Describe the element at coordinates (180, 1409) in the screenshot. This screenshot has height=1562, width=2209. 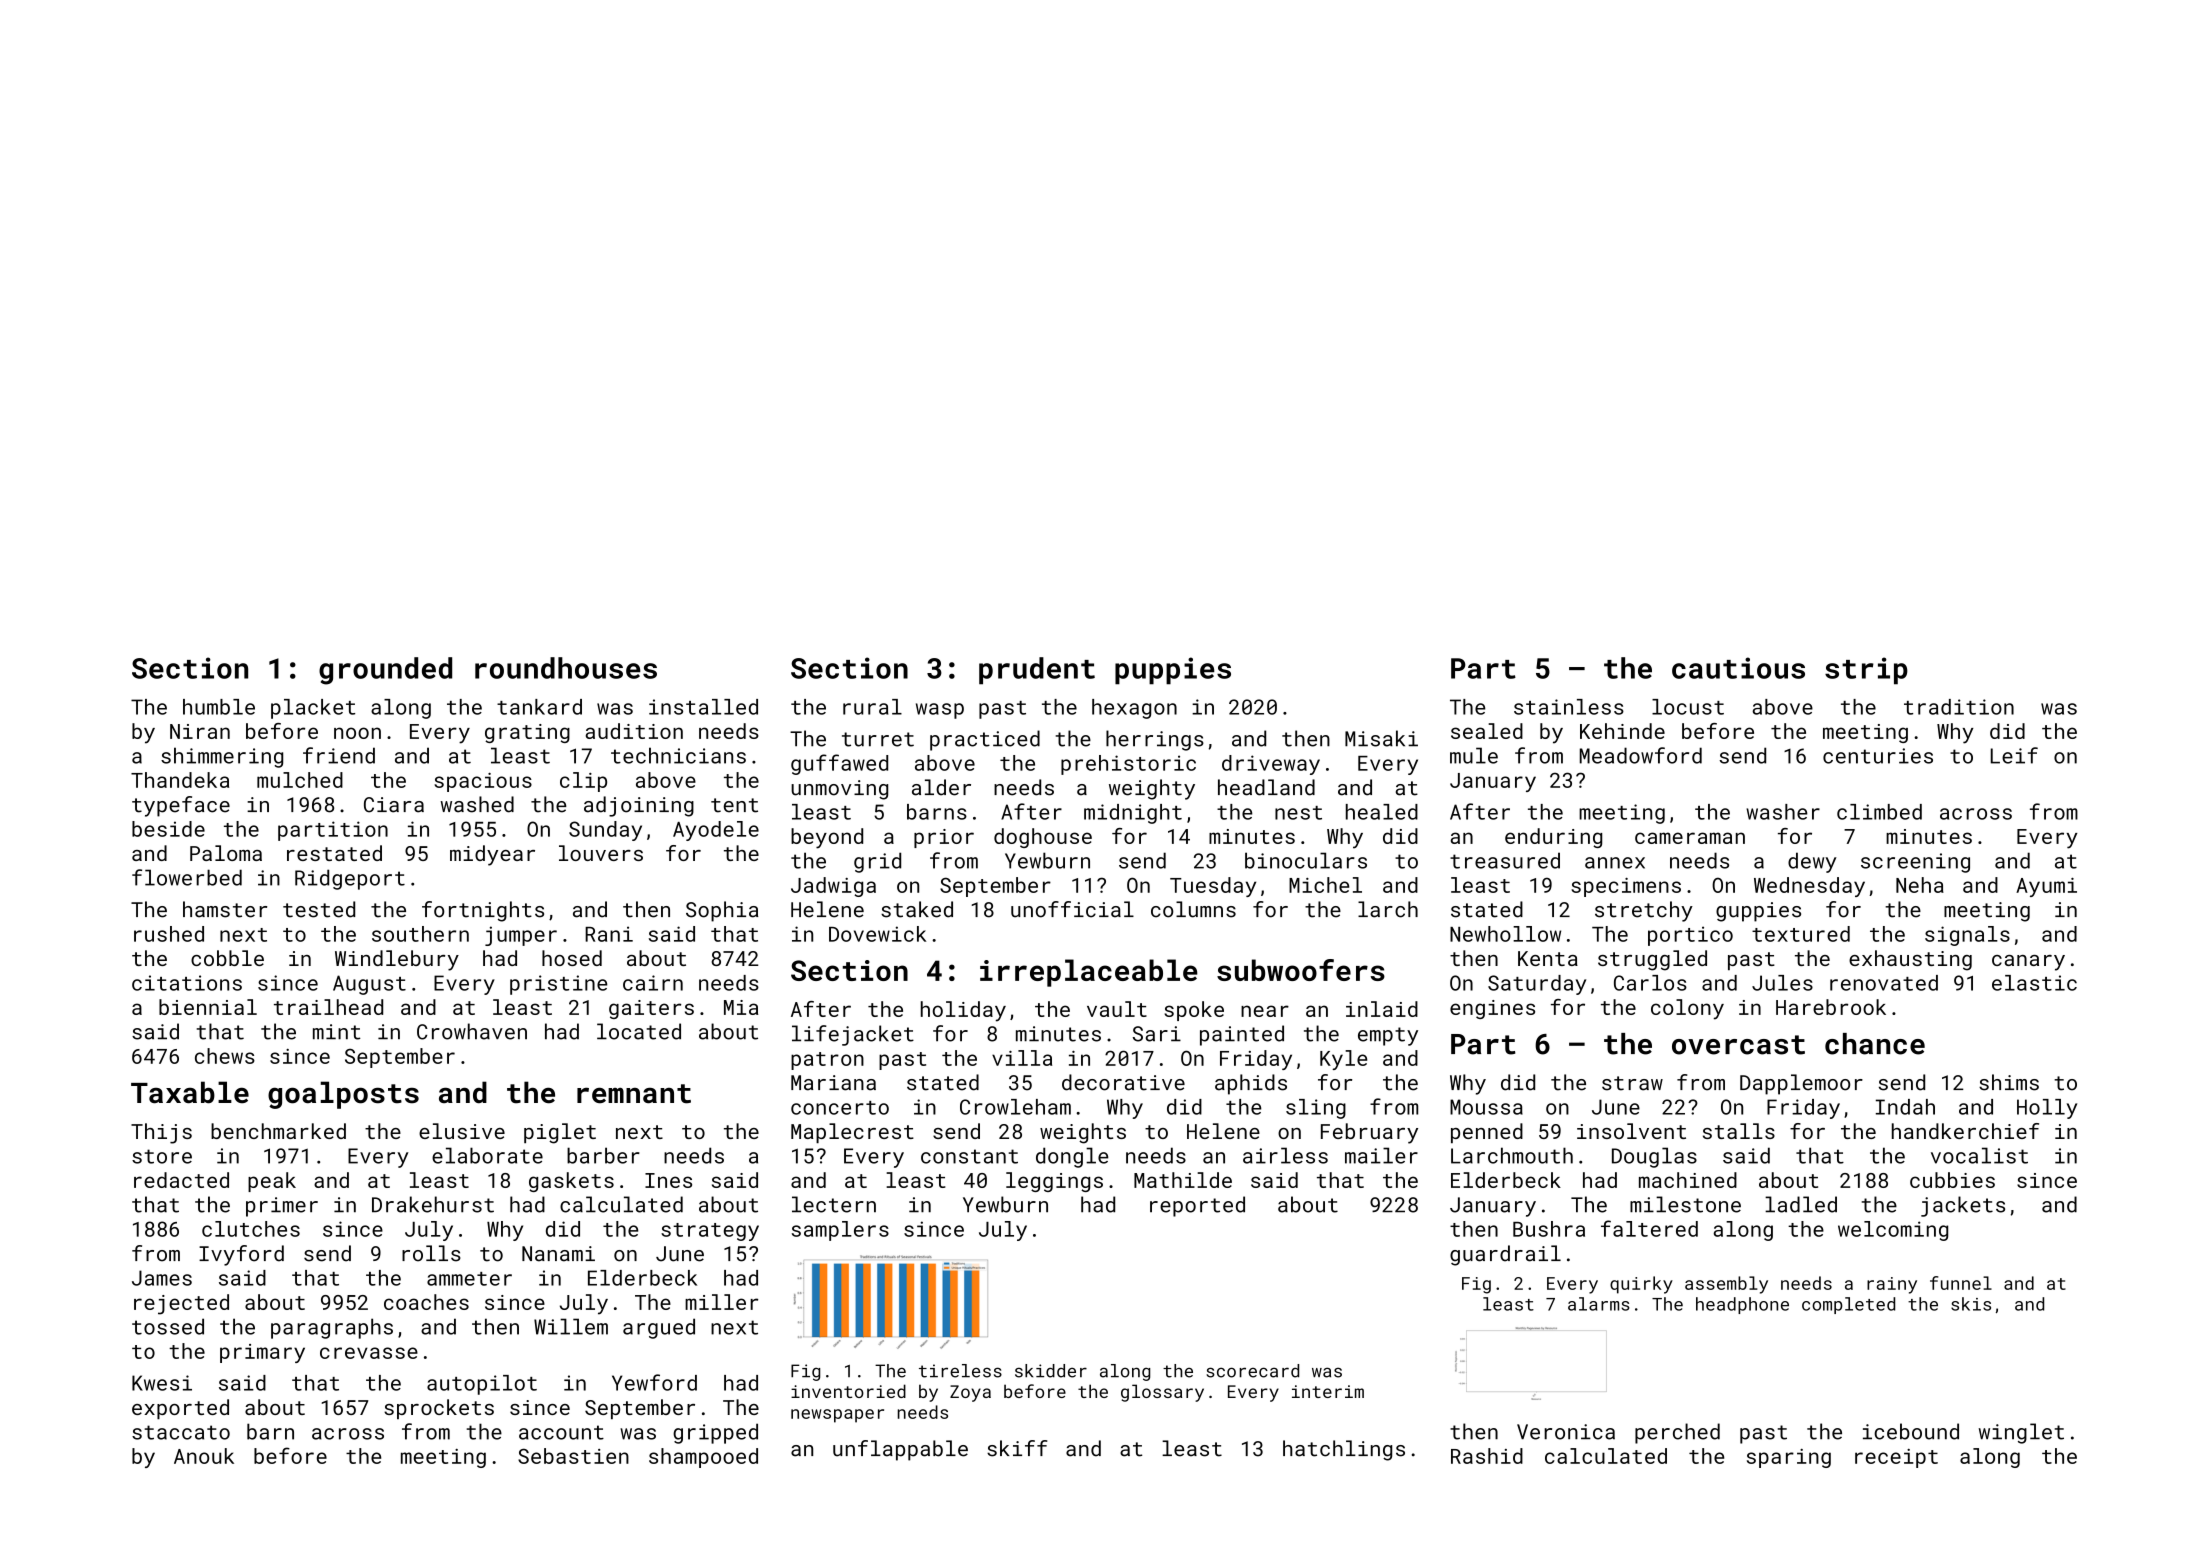
I see `exported` at that location.
